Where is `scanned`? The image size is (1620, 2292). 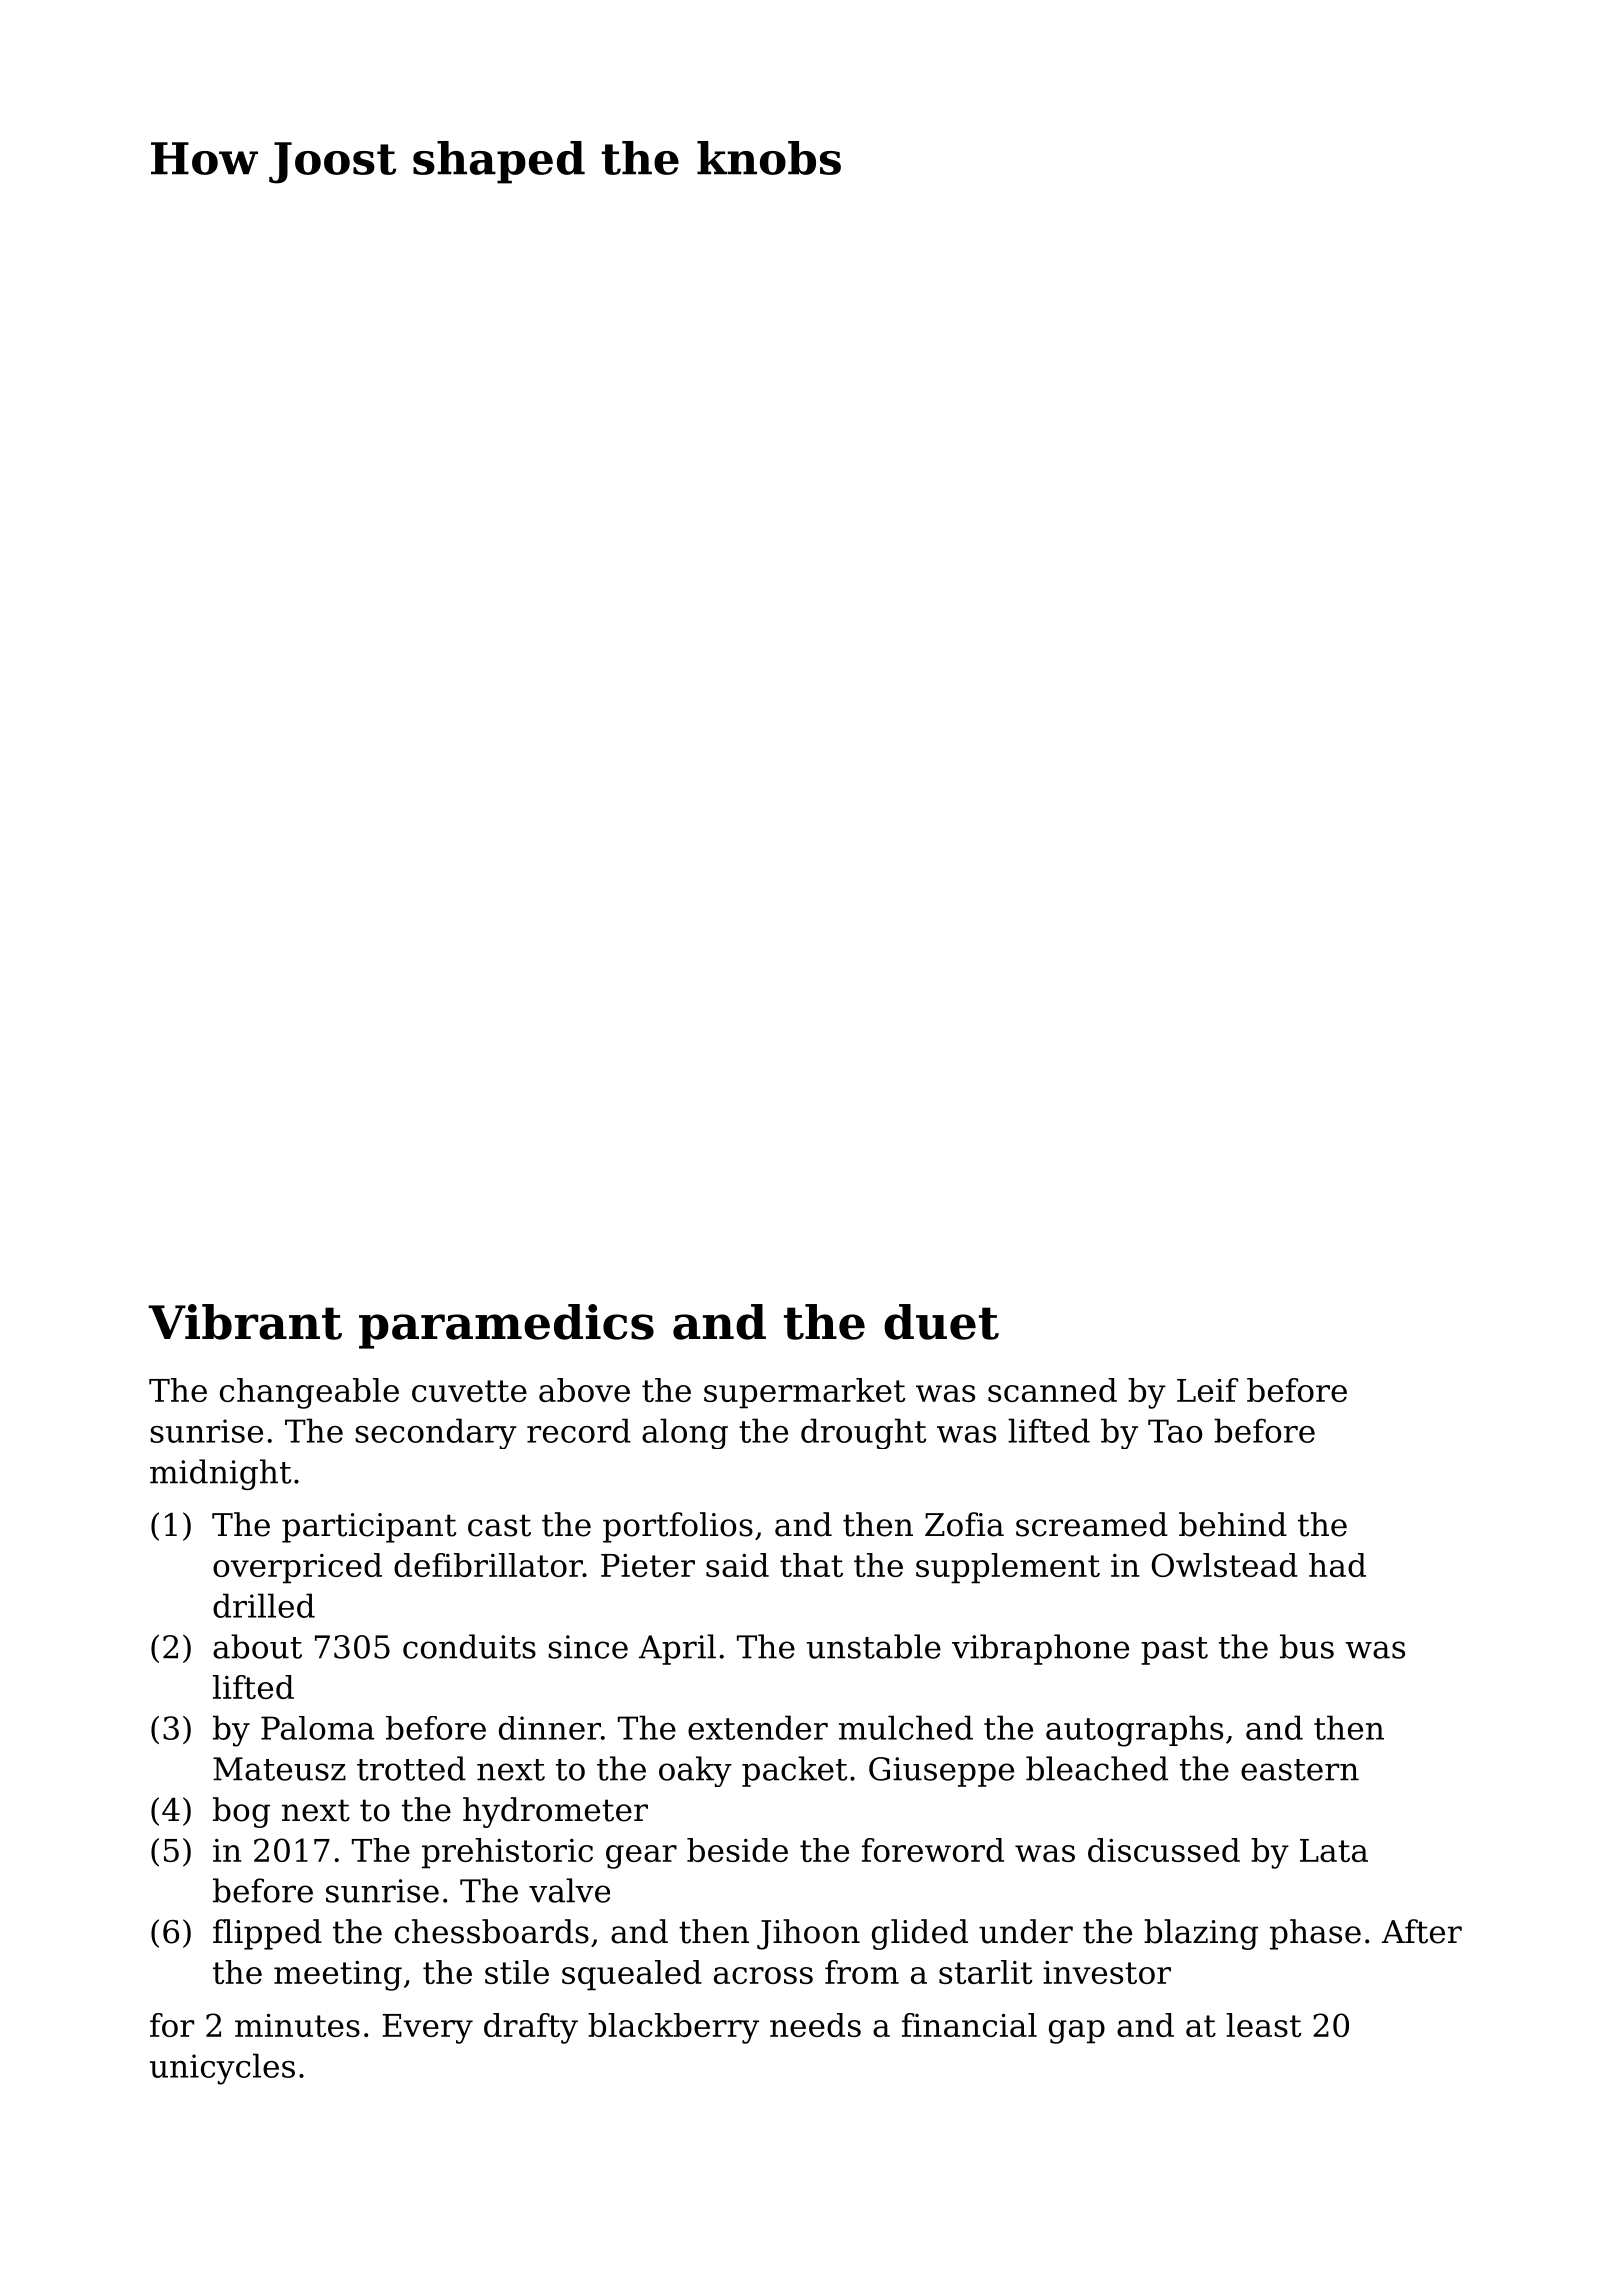
scanned is located at coordinates (1052, 1390).
